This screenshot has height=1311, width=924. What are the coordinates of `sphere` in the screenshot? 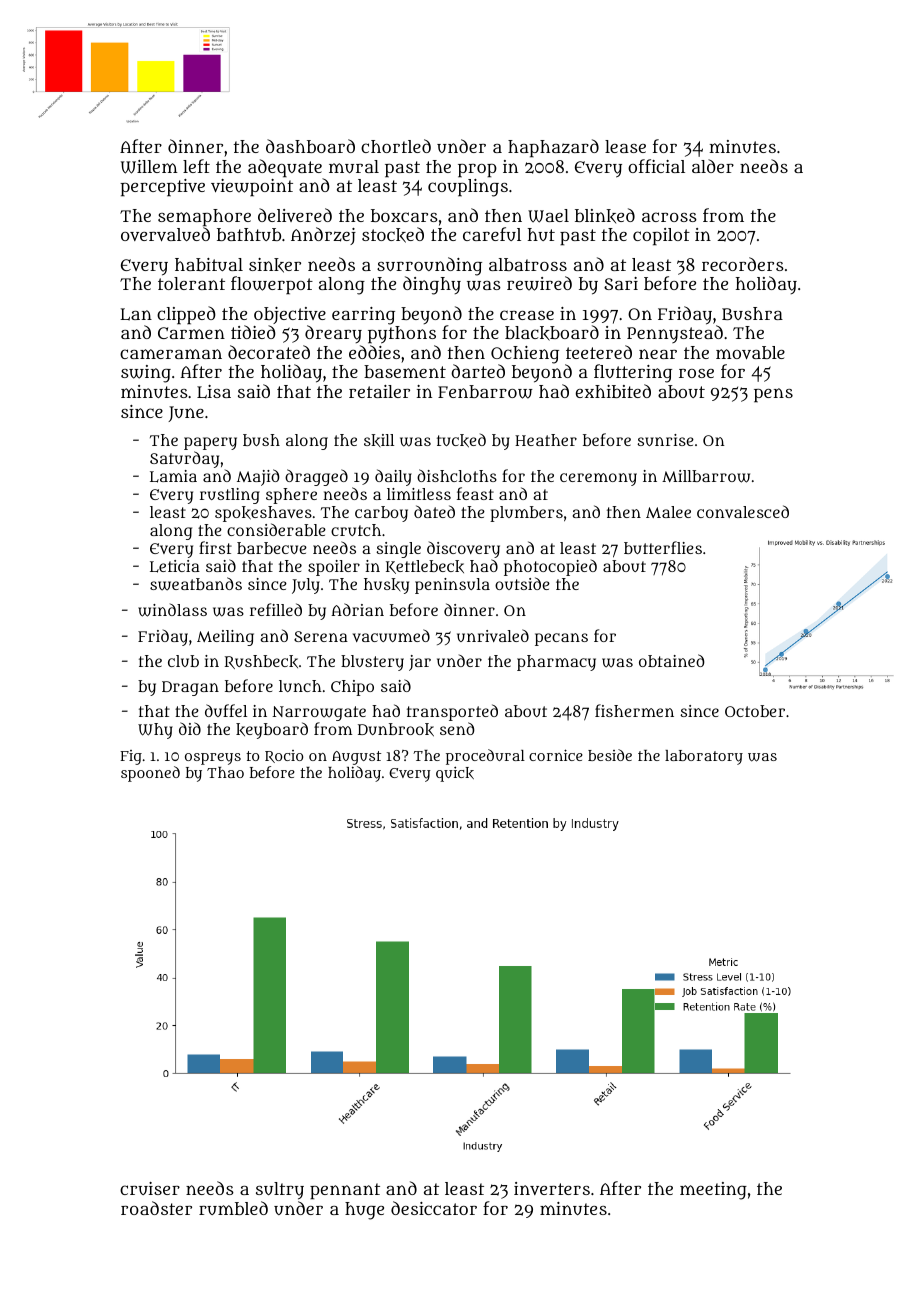 It's located at (291, 496).
